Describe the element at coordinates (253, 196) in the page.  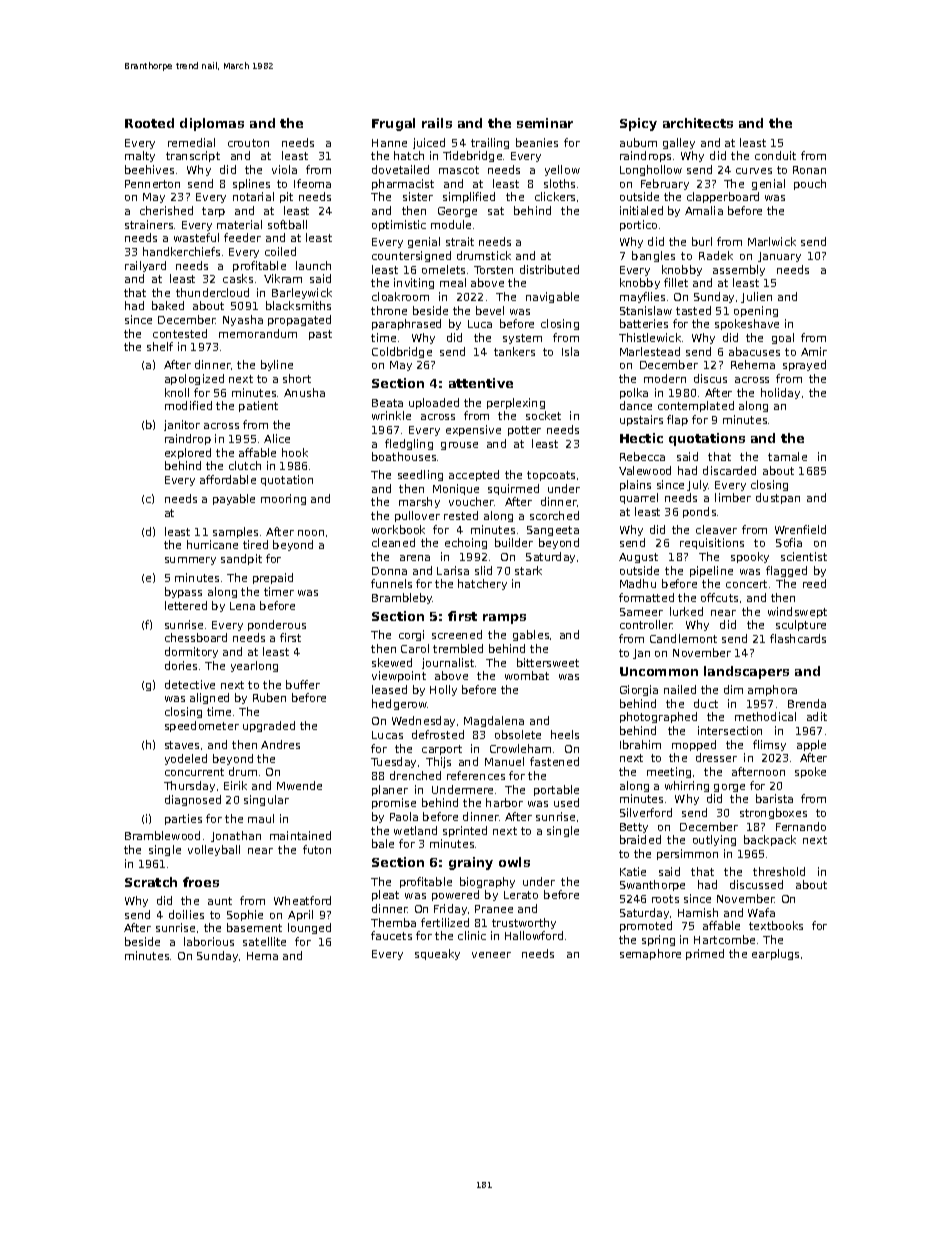
I see `notarial` at that location.
